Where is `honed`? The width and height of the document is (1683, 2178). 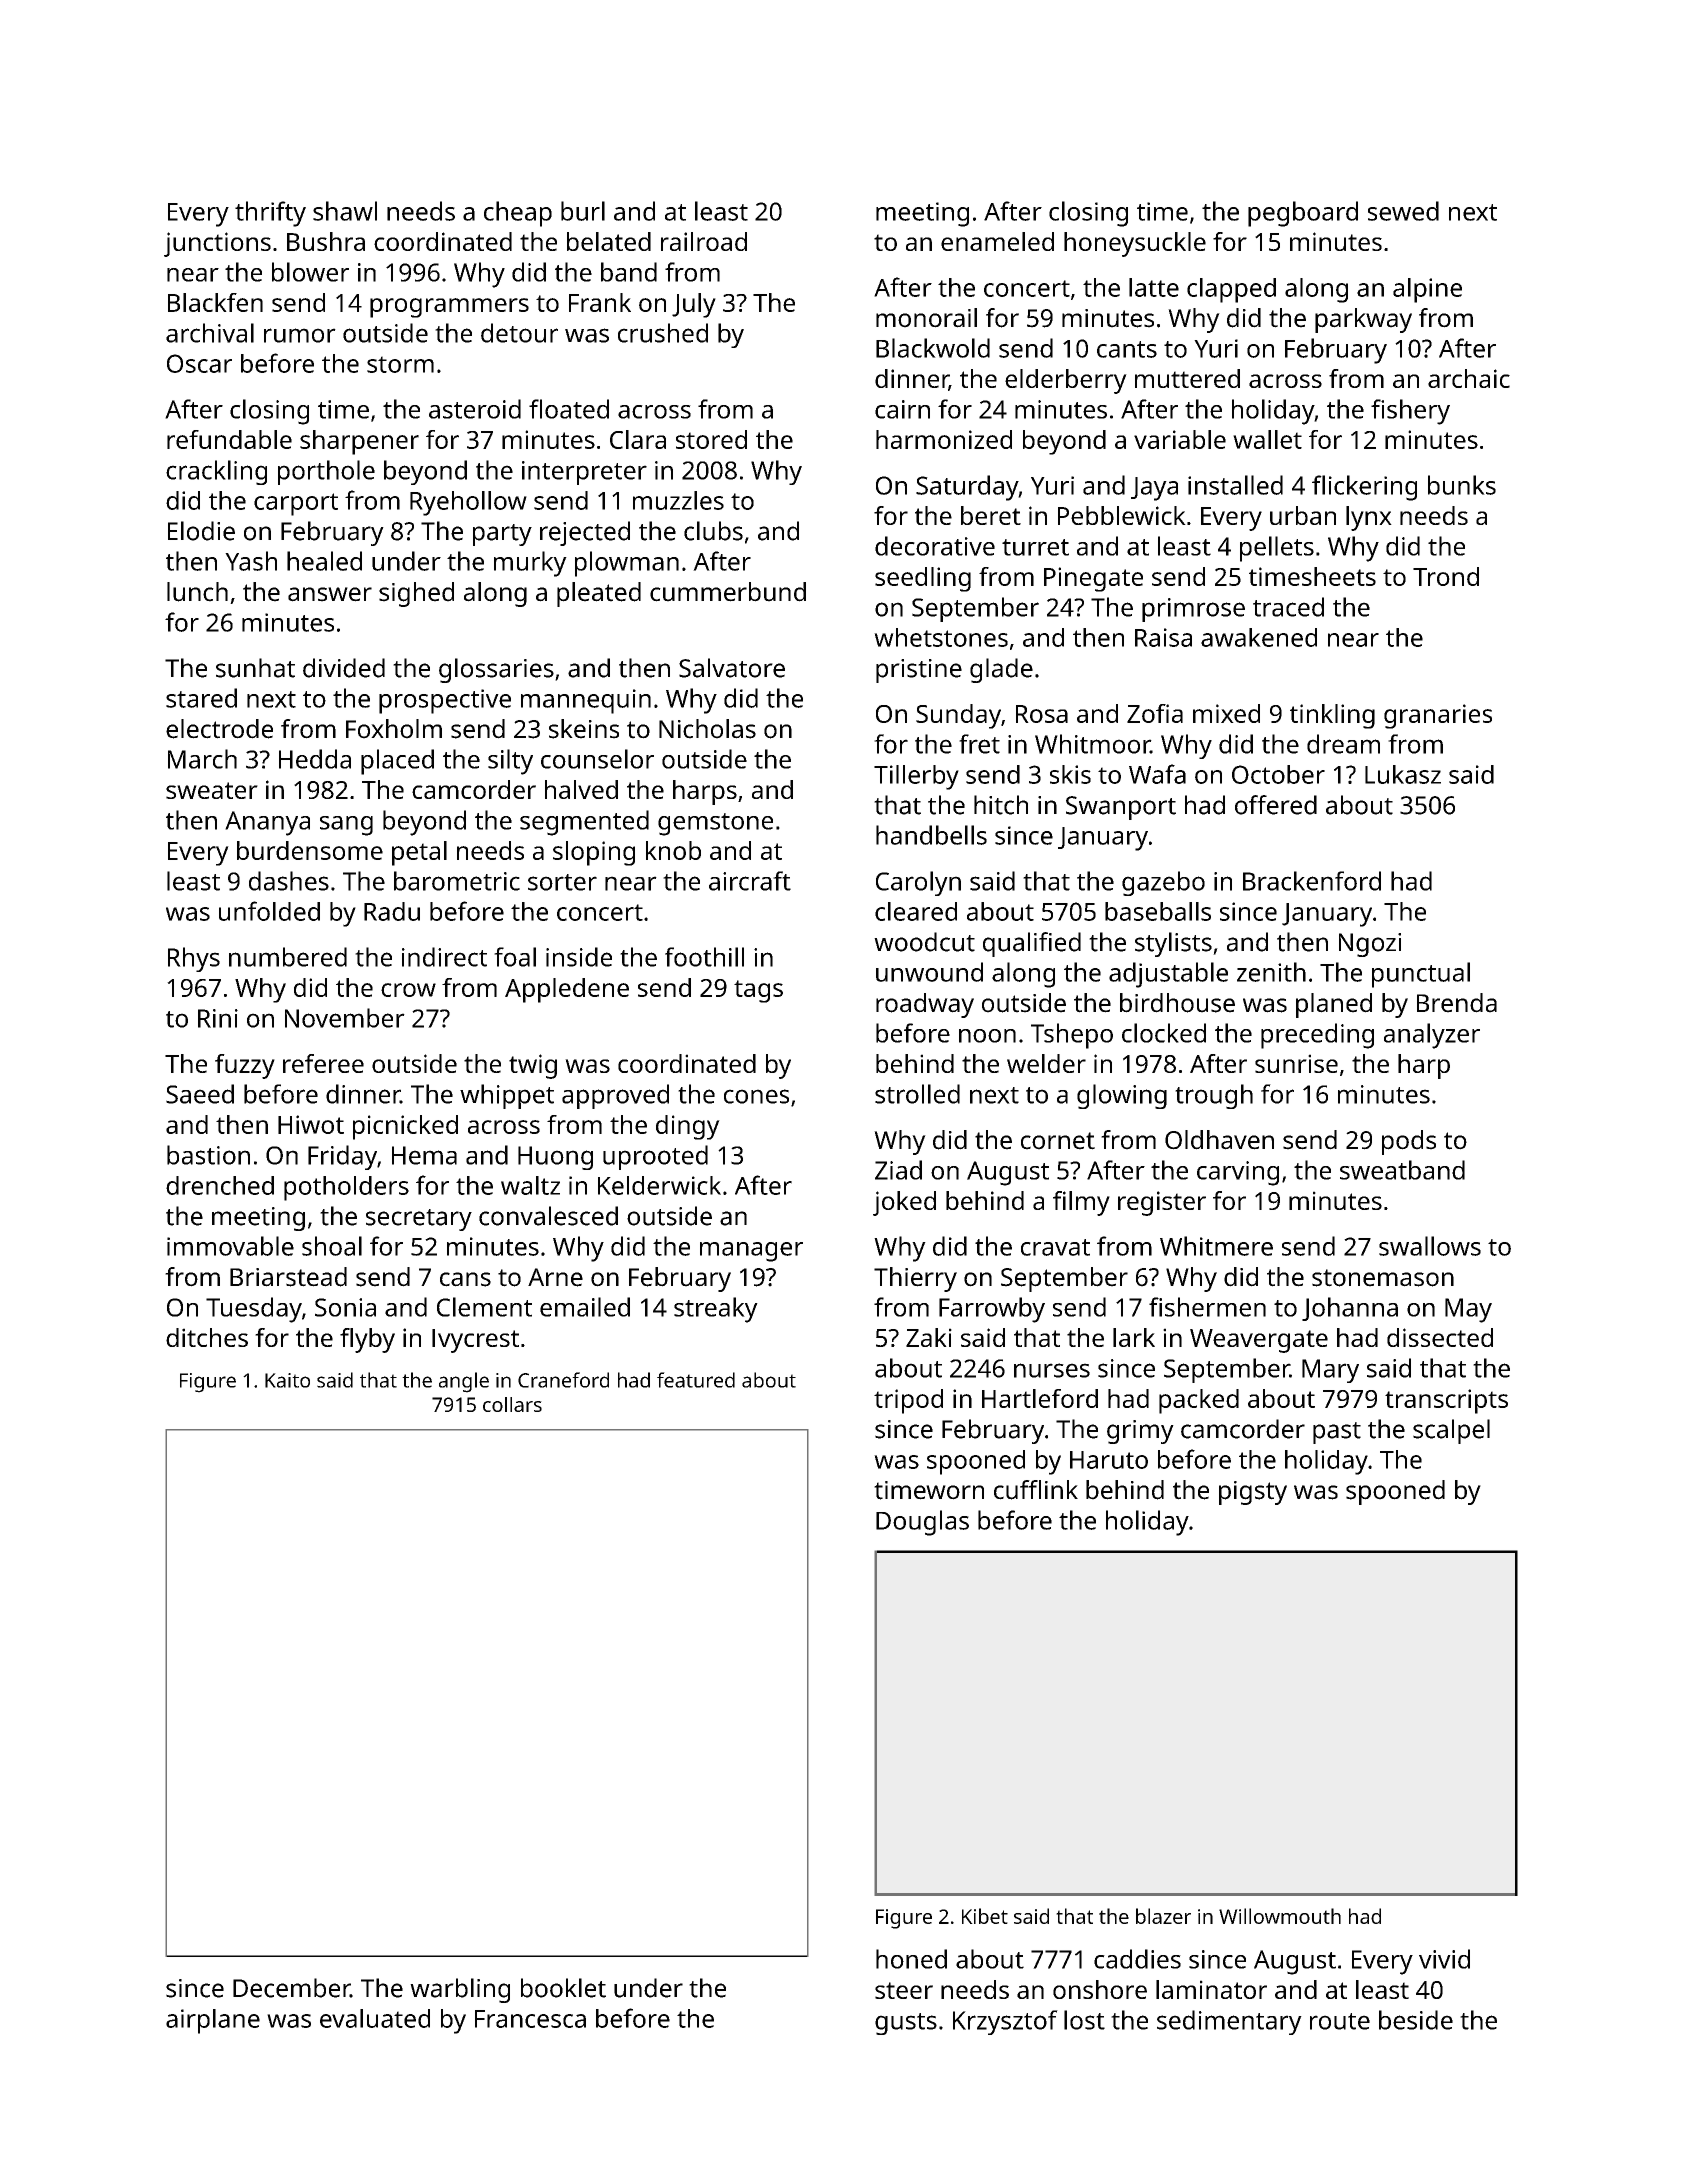 honed is located at coordinates (911, 1959).
